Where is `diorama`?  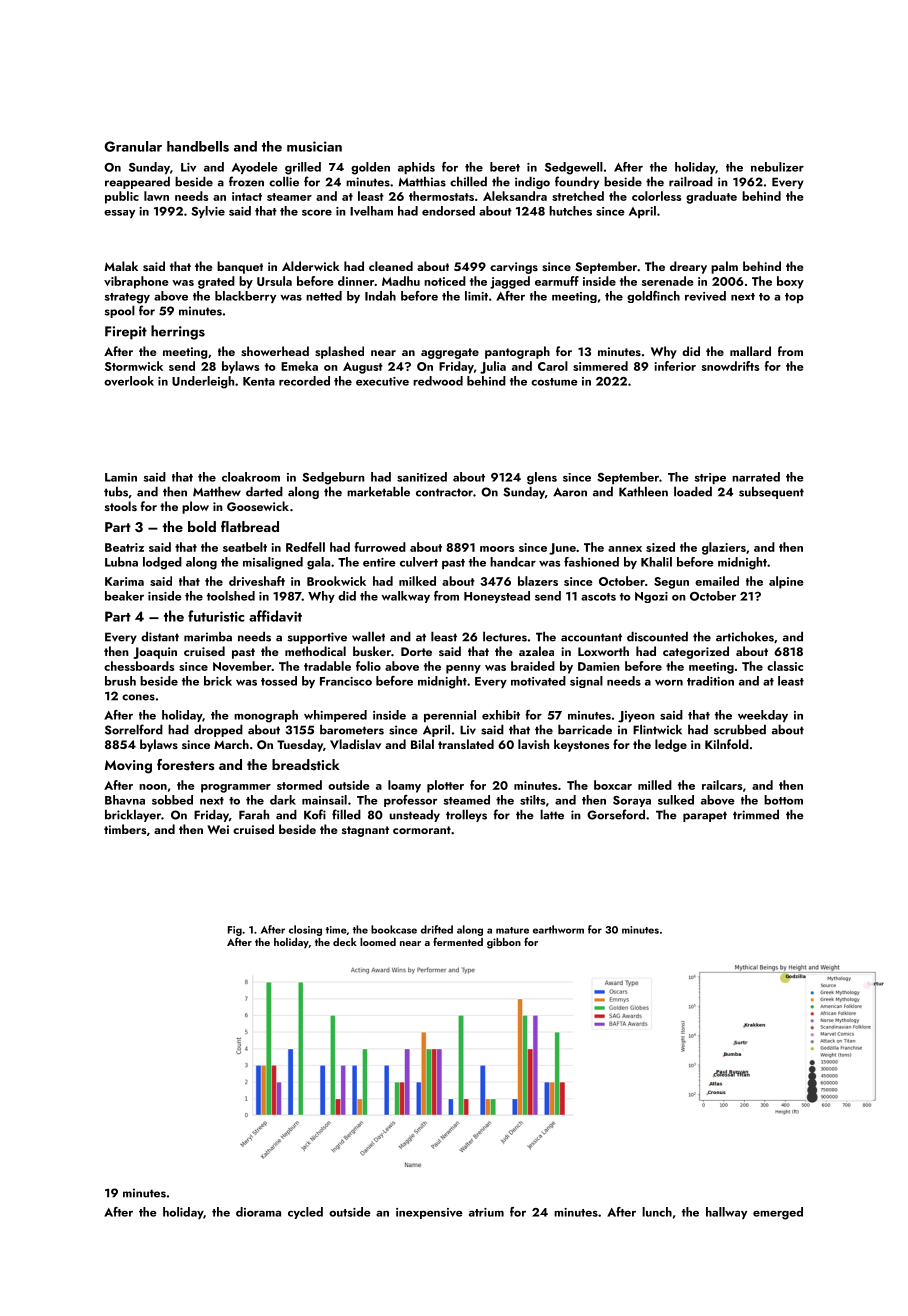
diorama is located at coordinates (258, 1212).
